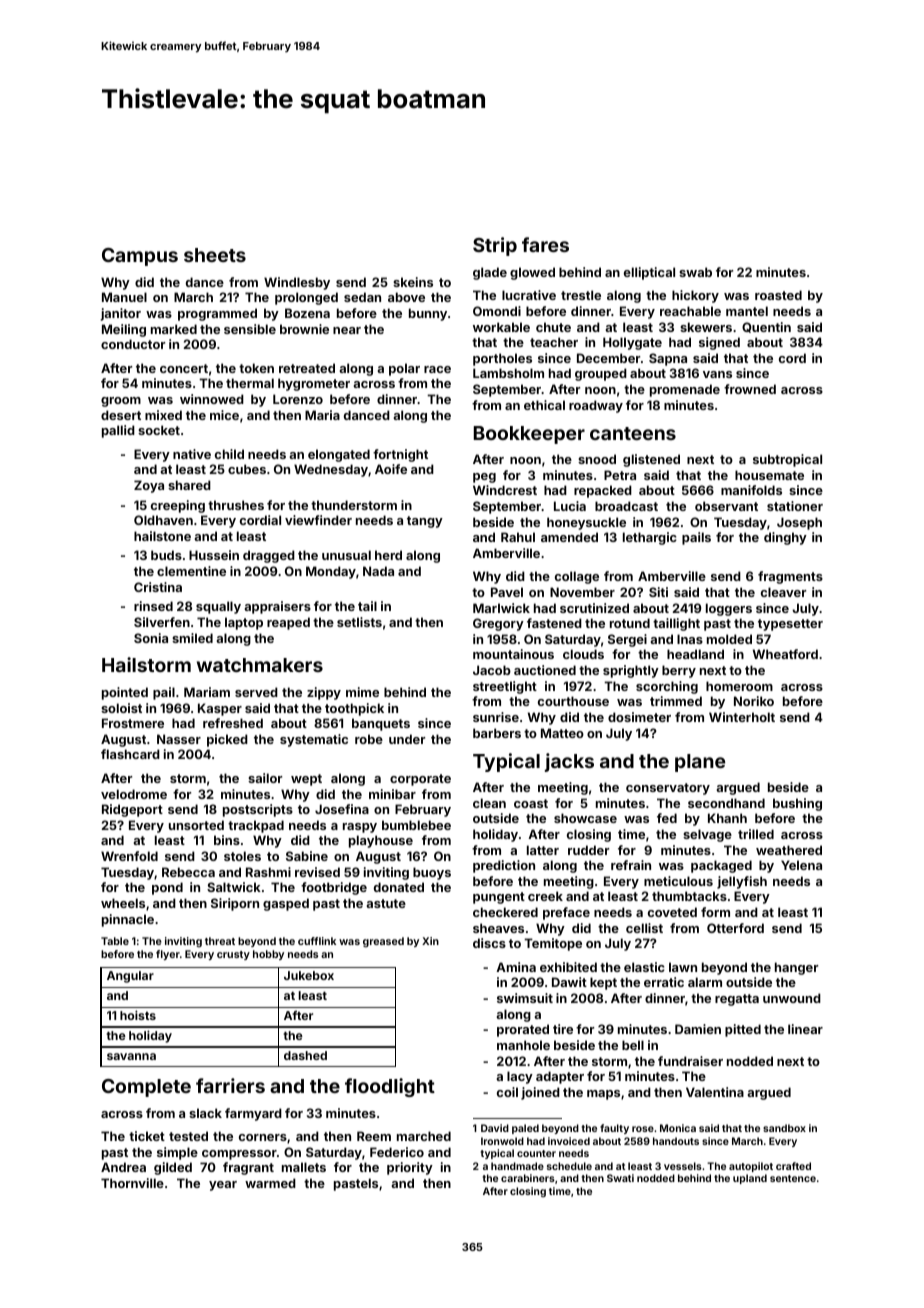  What do you see at coordinates (668, 789) in the screenshot?
I see `conservatory` at bounding box center [668, 789].
